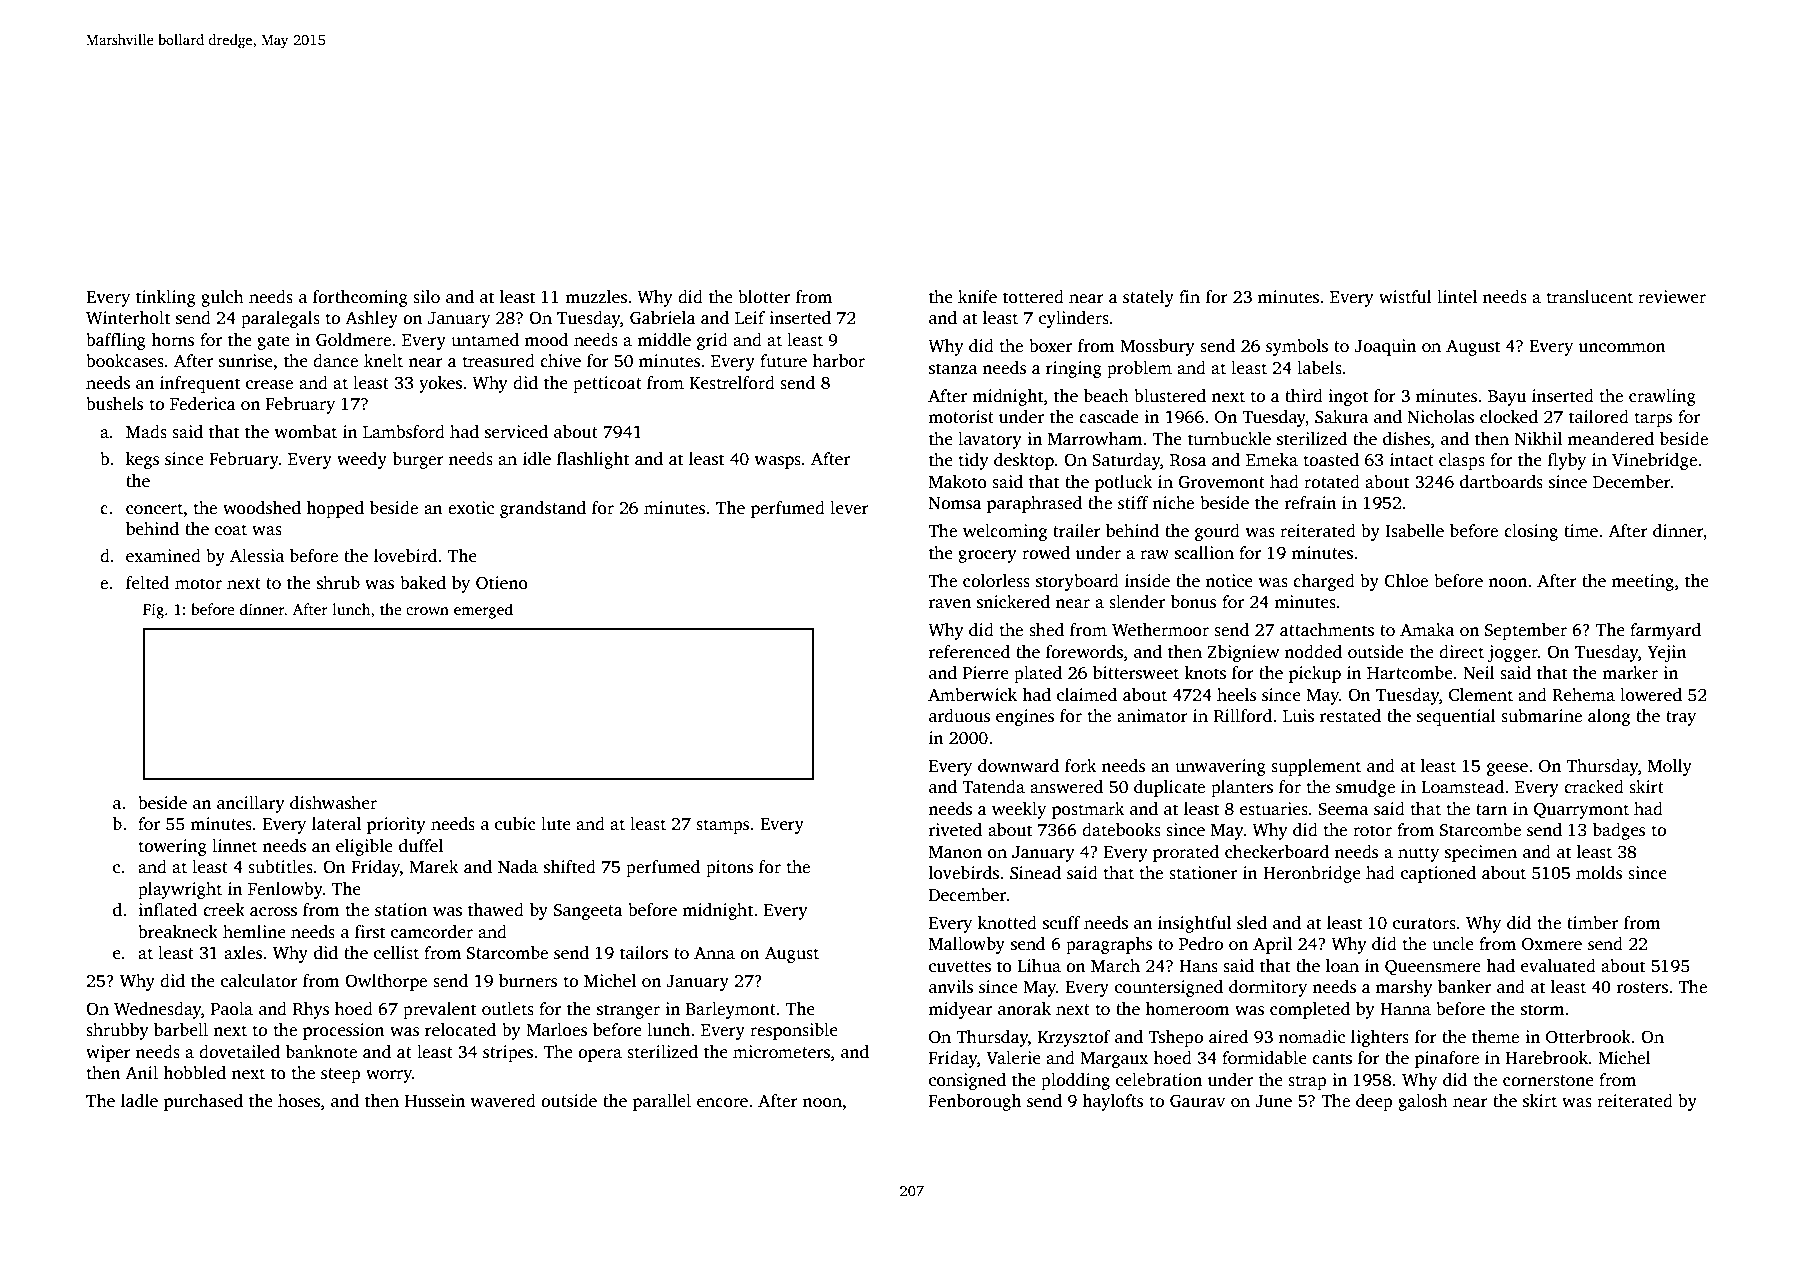 The image size is (1799, 1272). Describe the element at coordinates (1424, 924) in the screenshot. I see `curators` at that location.
